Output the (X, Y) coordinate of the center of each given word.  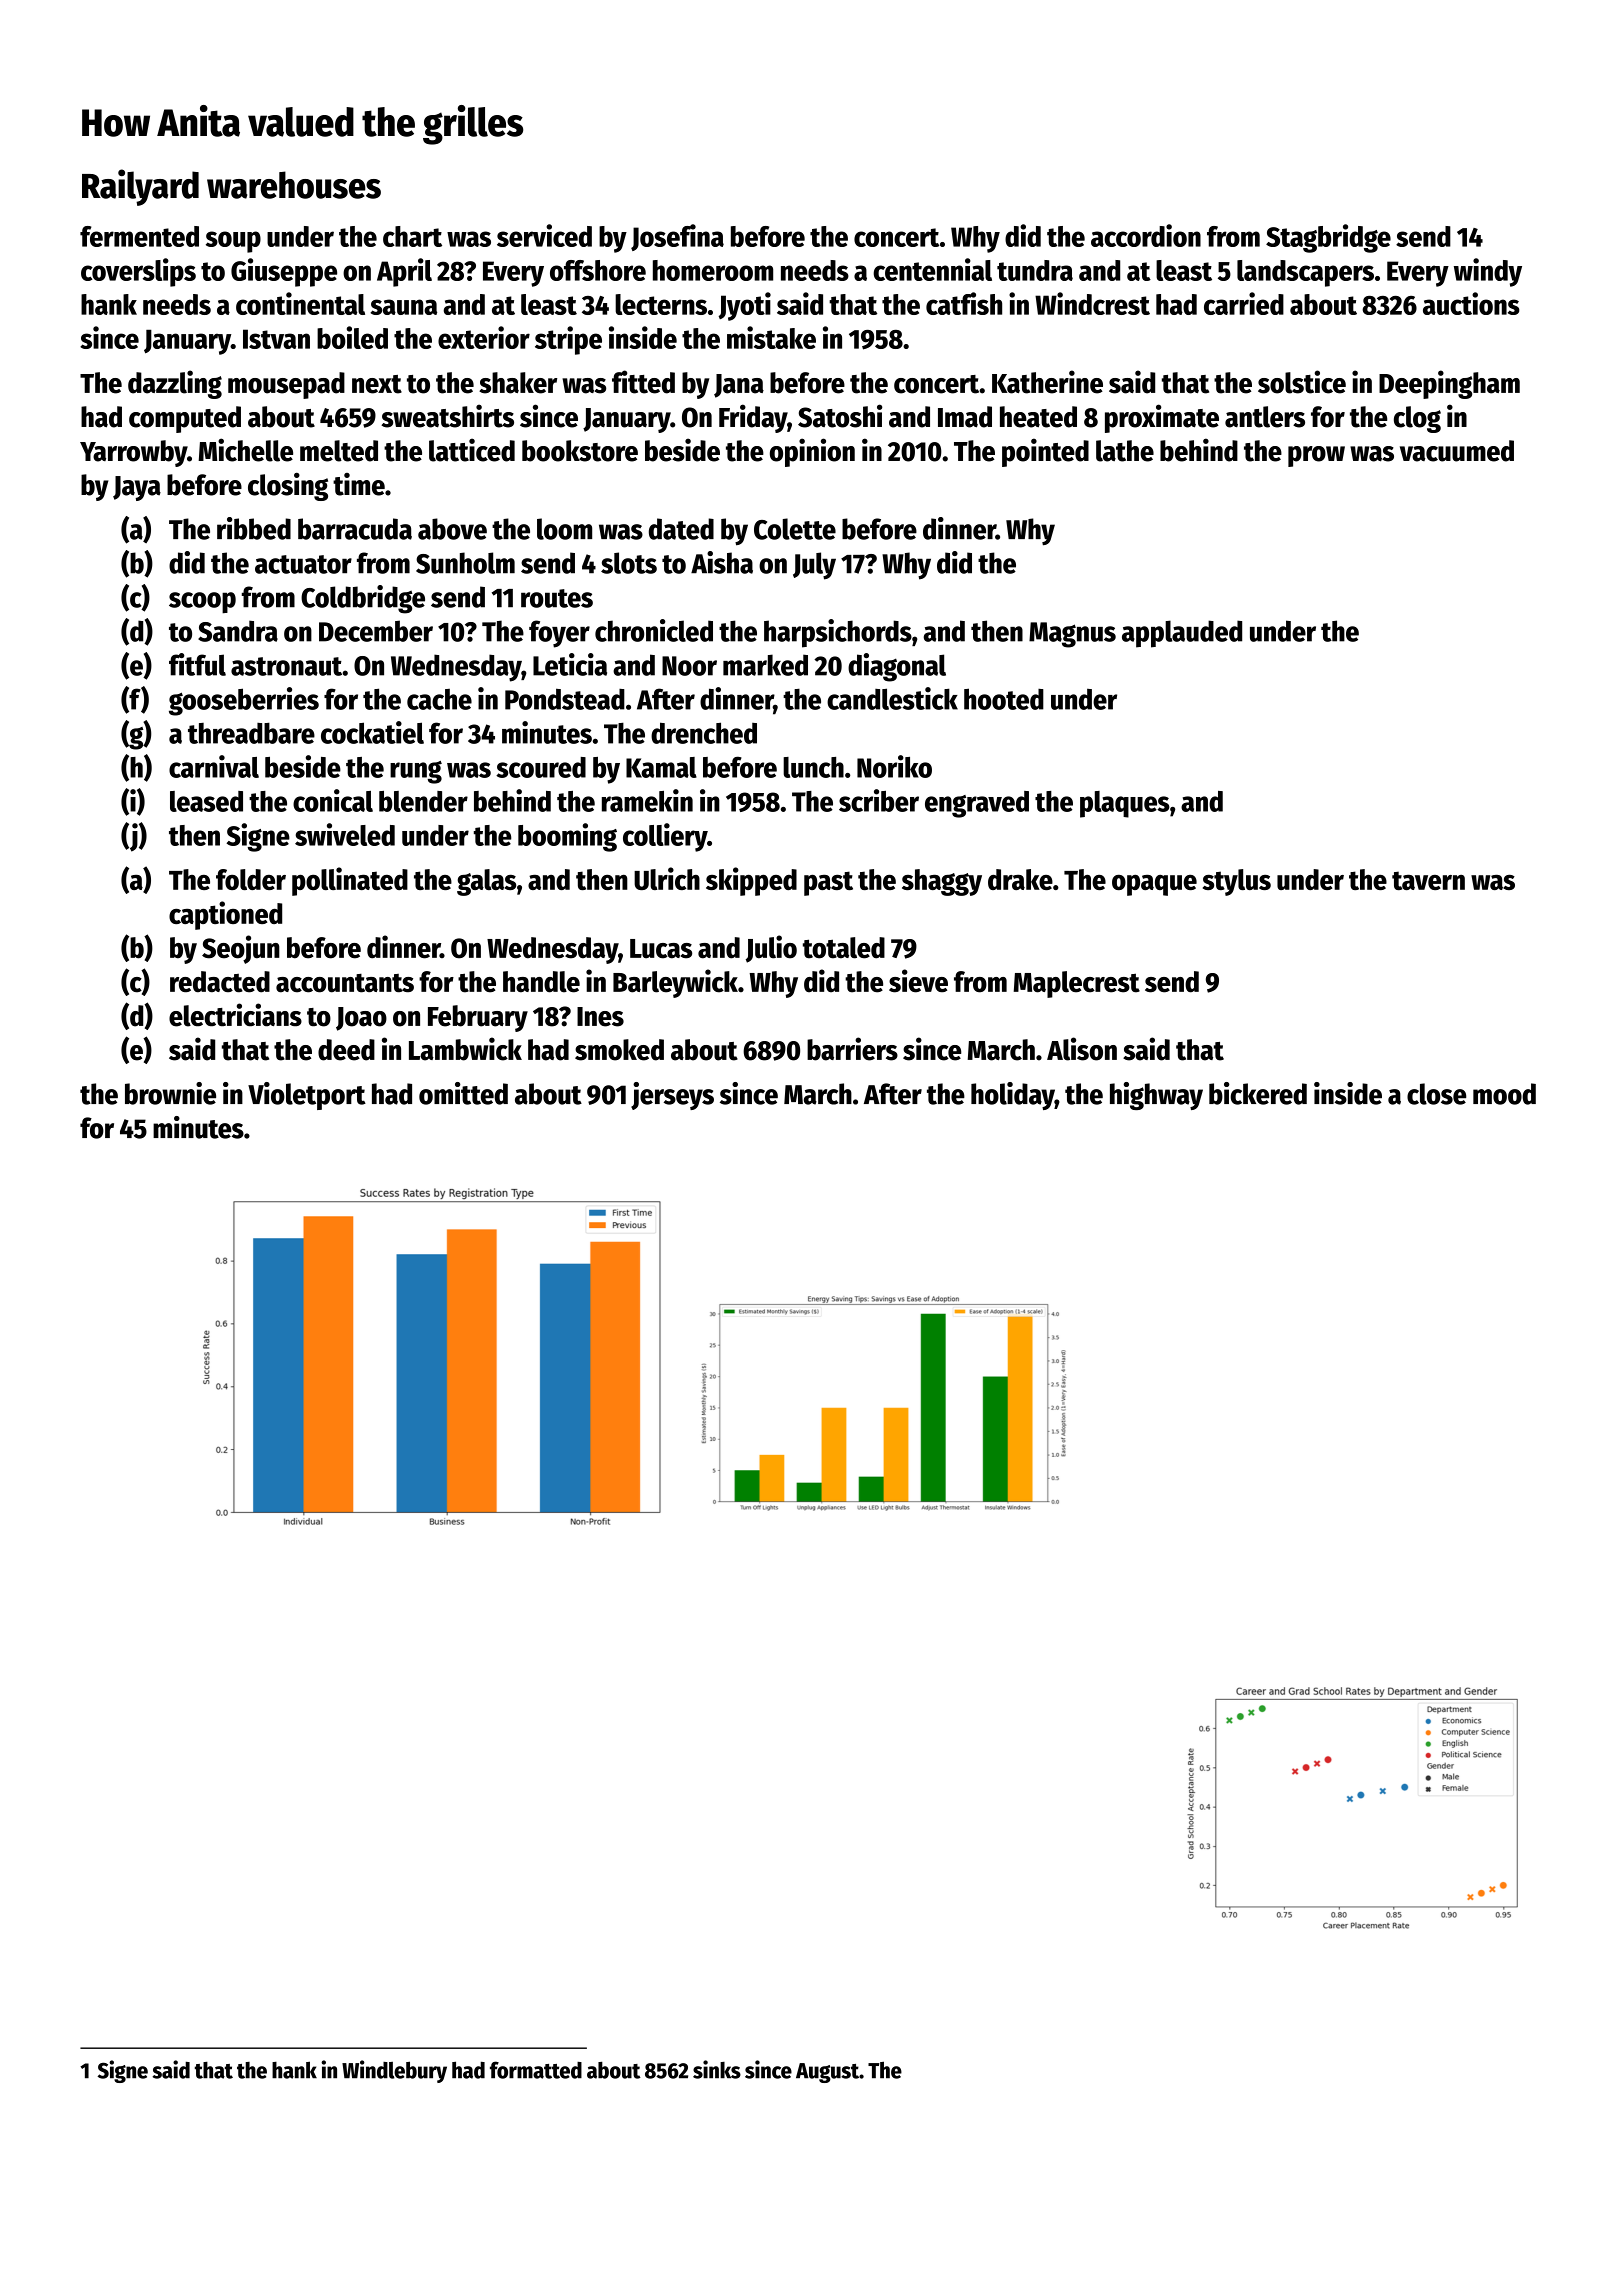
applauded (1182, 634)
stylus (1237, 882)
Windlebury (394, 2071)
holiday (1013, 1096)
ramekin (647, 800)
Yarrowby (133, 453)
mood (1504, 1094)
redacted (220, 982)
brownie (170, 1093)
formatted (536, 2070)
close (1436, 1094)
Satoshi (840, 416)
